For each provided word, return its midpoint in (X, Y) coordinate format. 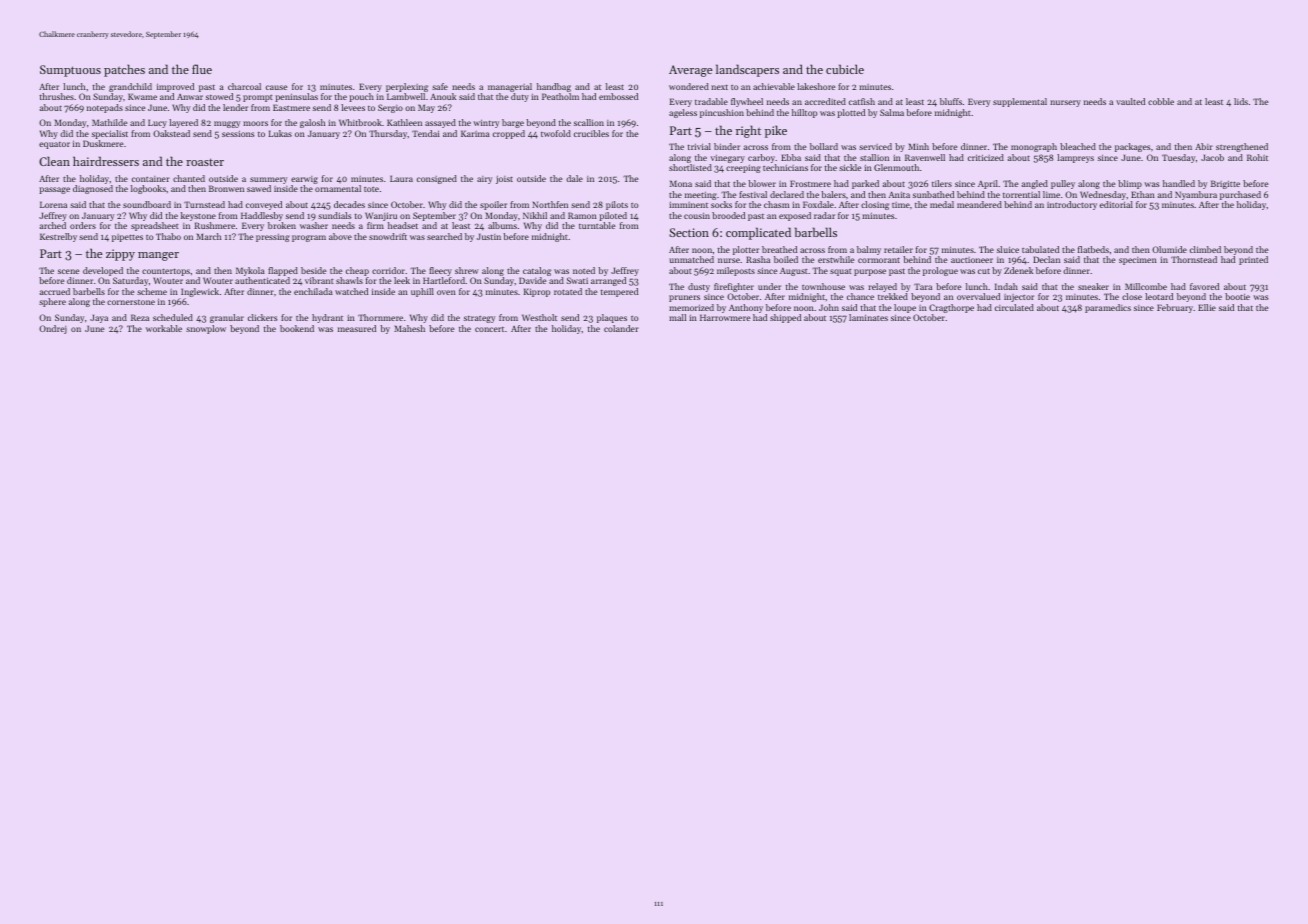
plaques (612, 318)
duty (520, 97)
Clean (54, 161)
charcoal (244, 86)
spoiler (493, 205)
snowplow (206, 329)
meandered (979, 204)
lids (1241, 101)
